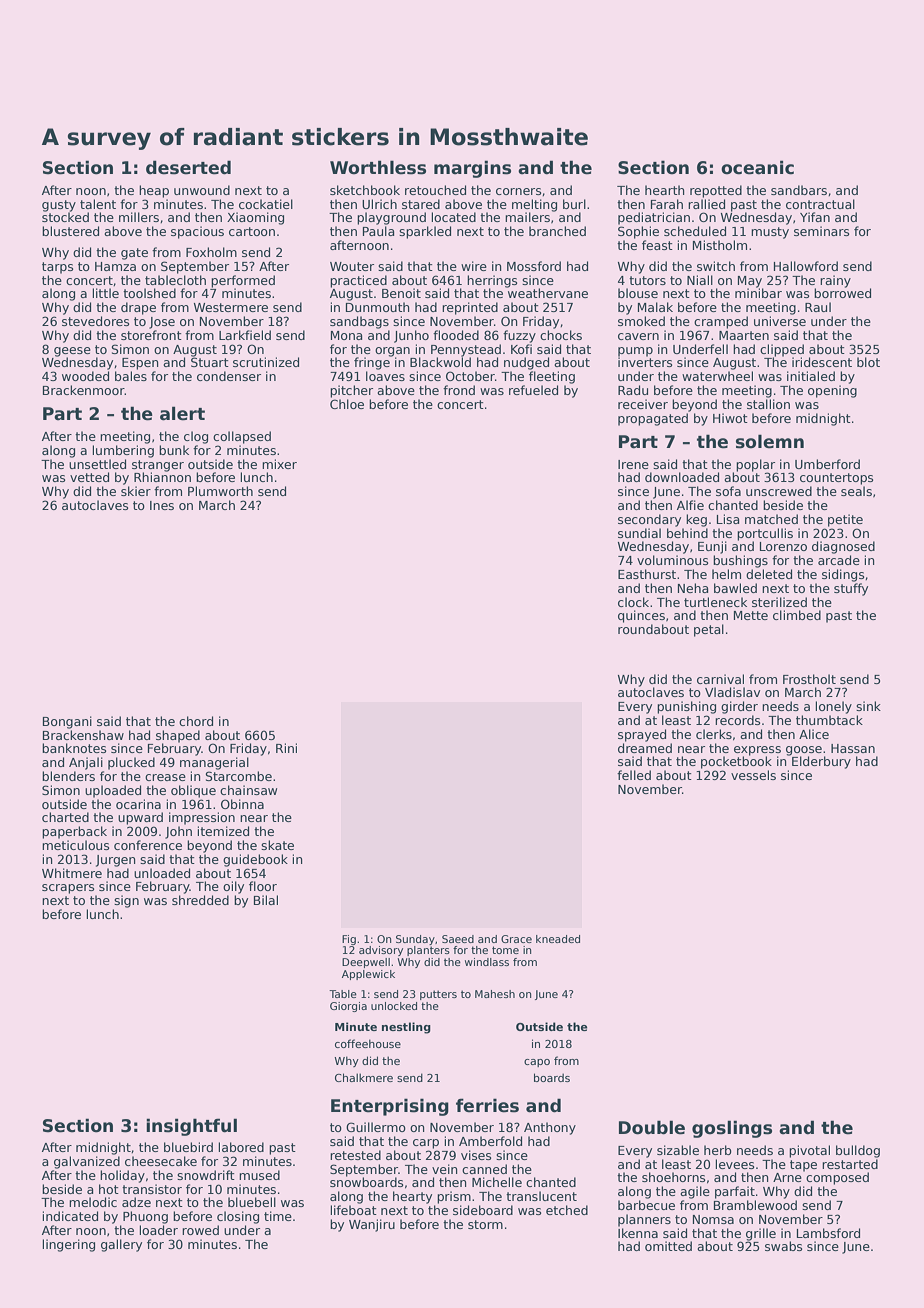  Describe the element at coordinates (365, 190) in the screenshot. I see `sketchbook` at that location.
